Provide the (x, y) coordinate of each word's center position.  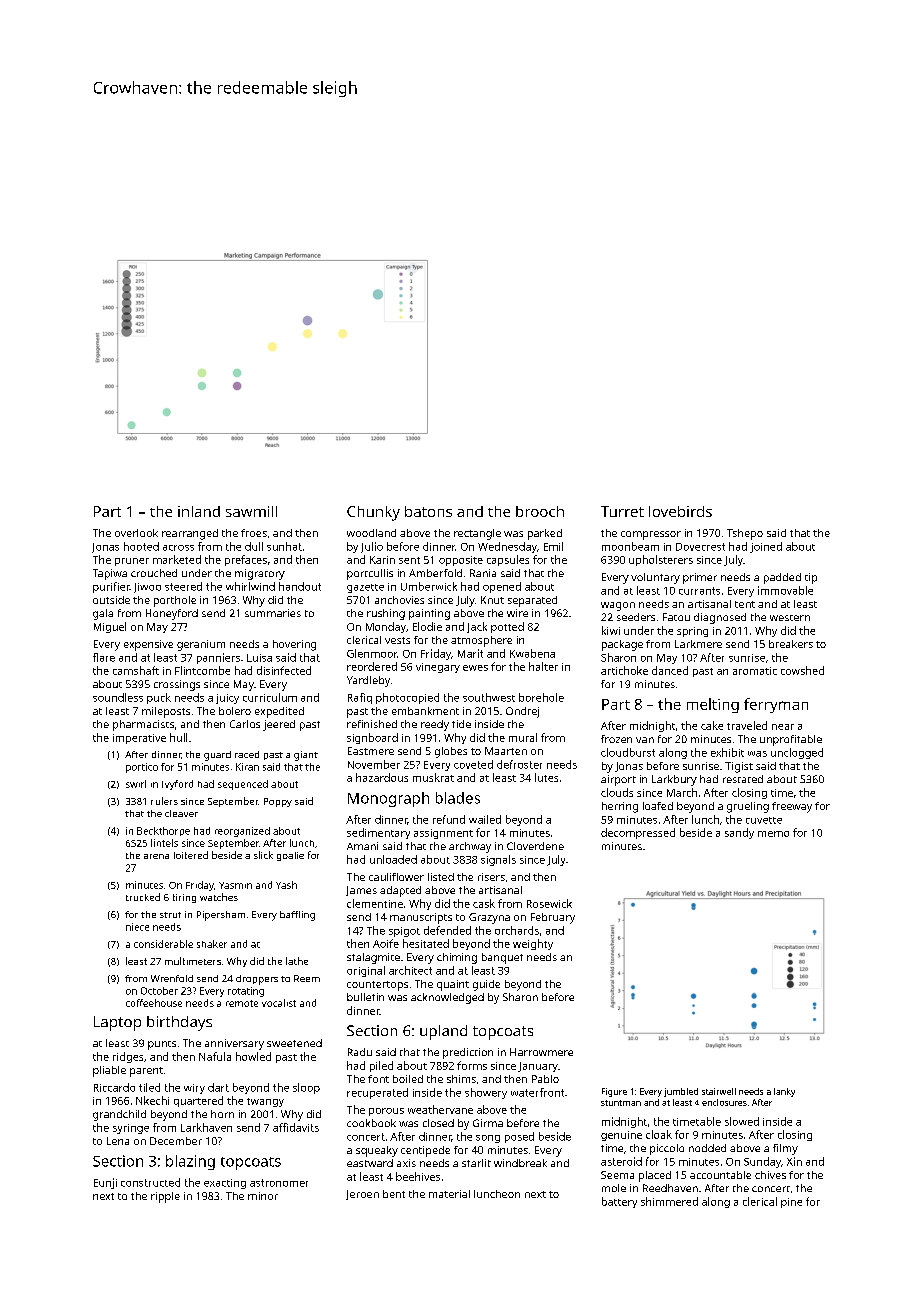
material (449, 1194)
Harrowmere (541, 1052)
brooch (540, 511)
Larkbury (674, 780)
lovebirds (680, 511)
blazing (190, 1162)
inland (199, 511)
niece (137, 927)
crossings (177, 685)
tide (461, 724)
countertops (377, 986)
